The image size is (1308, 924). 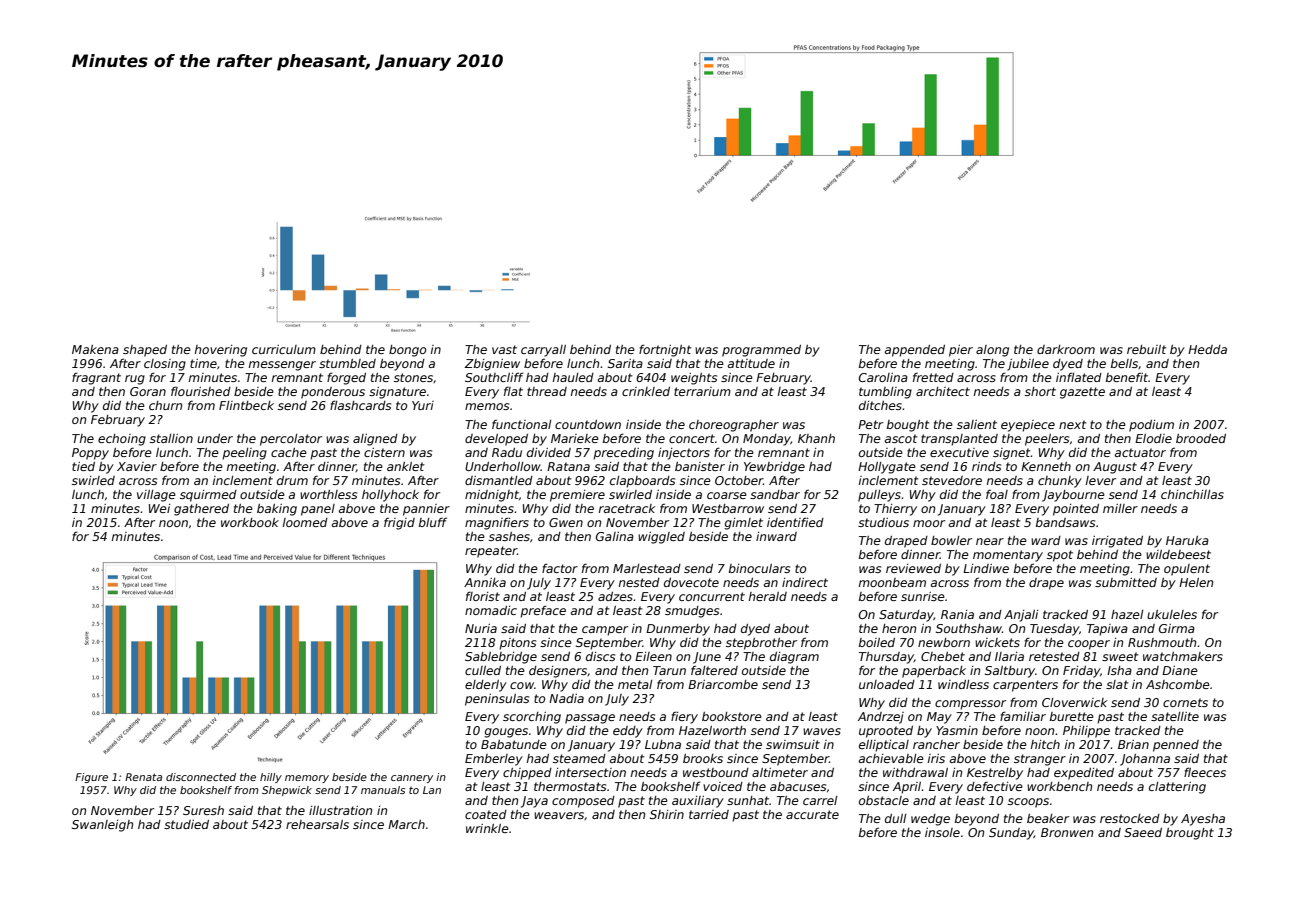 I want to click on heron, so click(x=899, y=628).
